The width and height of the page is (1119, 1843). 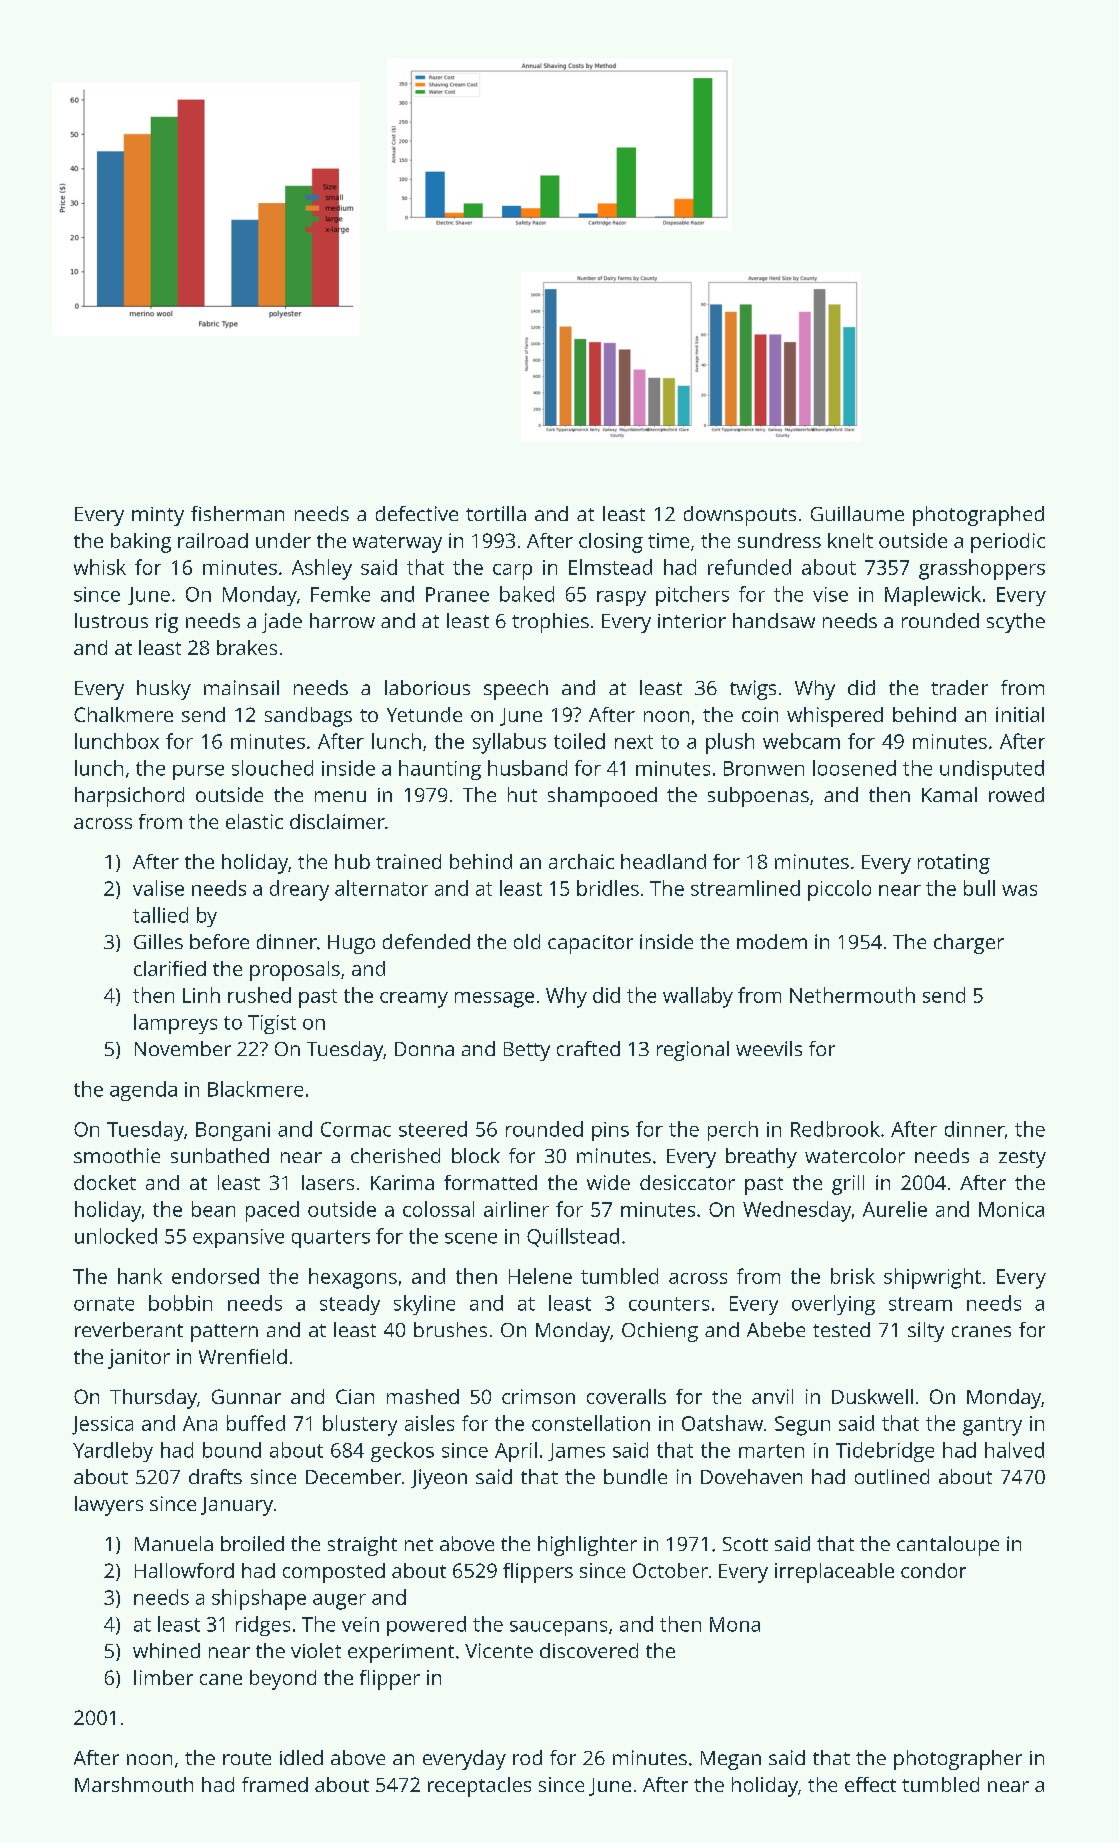 What do you see at coordinates (237, 513) in the page?
I see `fisherman` at bounding box center [237, 513].
